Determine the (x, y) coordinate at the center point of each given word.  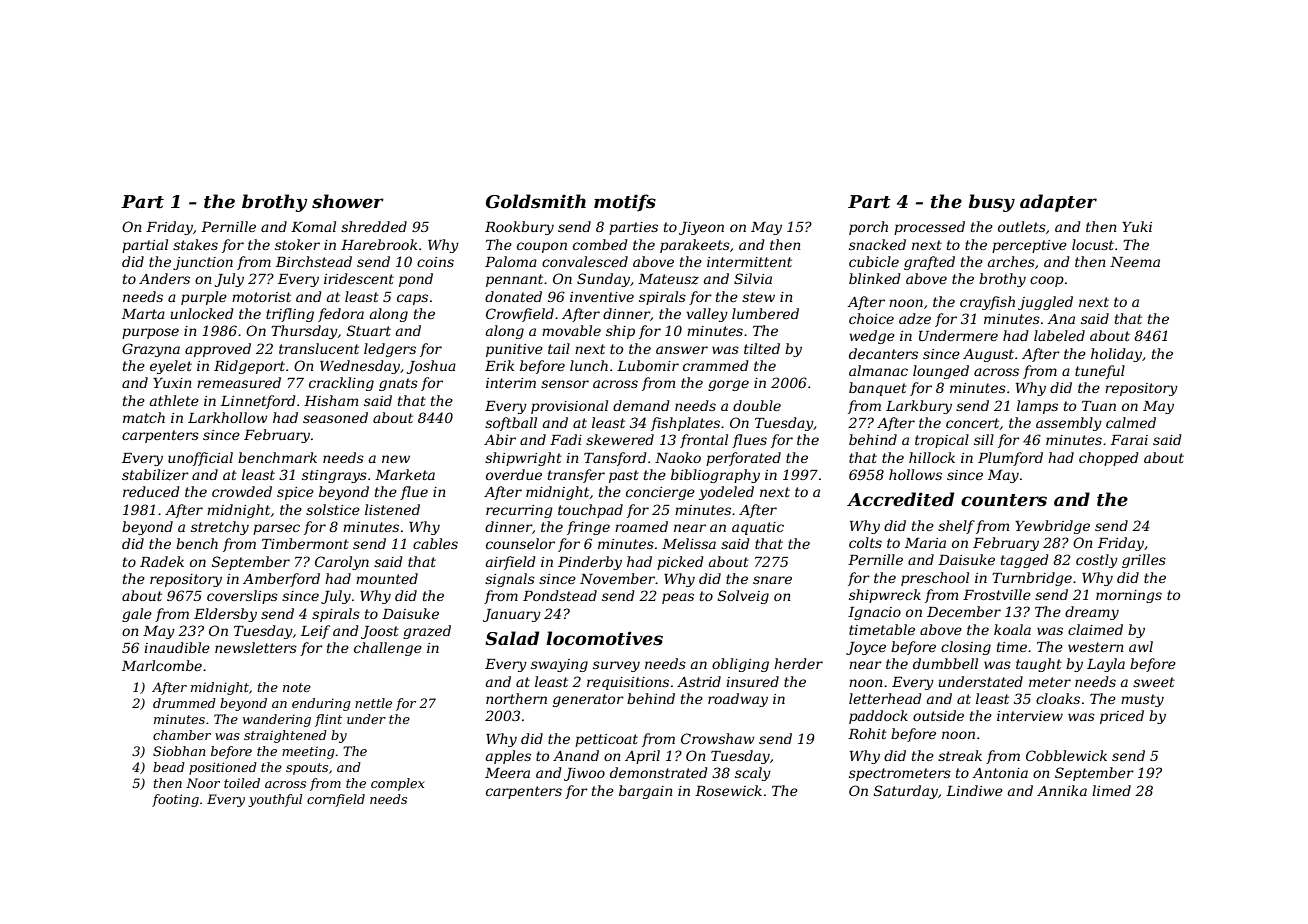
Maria (925, 543)
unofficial (200, 459)
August (988, 355)
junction (203, 263)
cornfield (336, 800)
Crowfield (520, 315)
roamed (641, 526)
